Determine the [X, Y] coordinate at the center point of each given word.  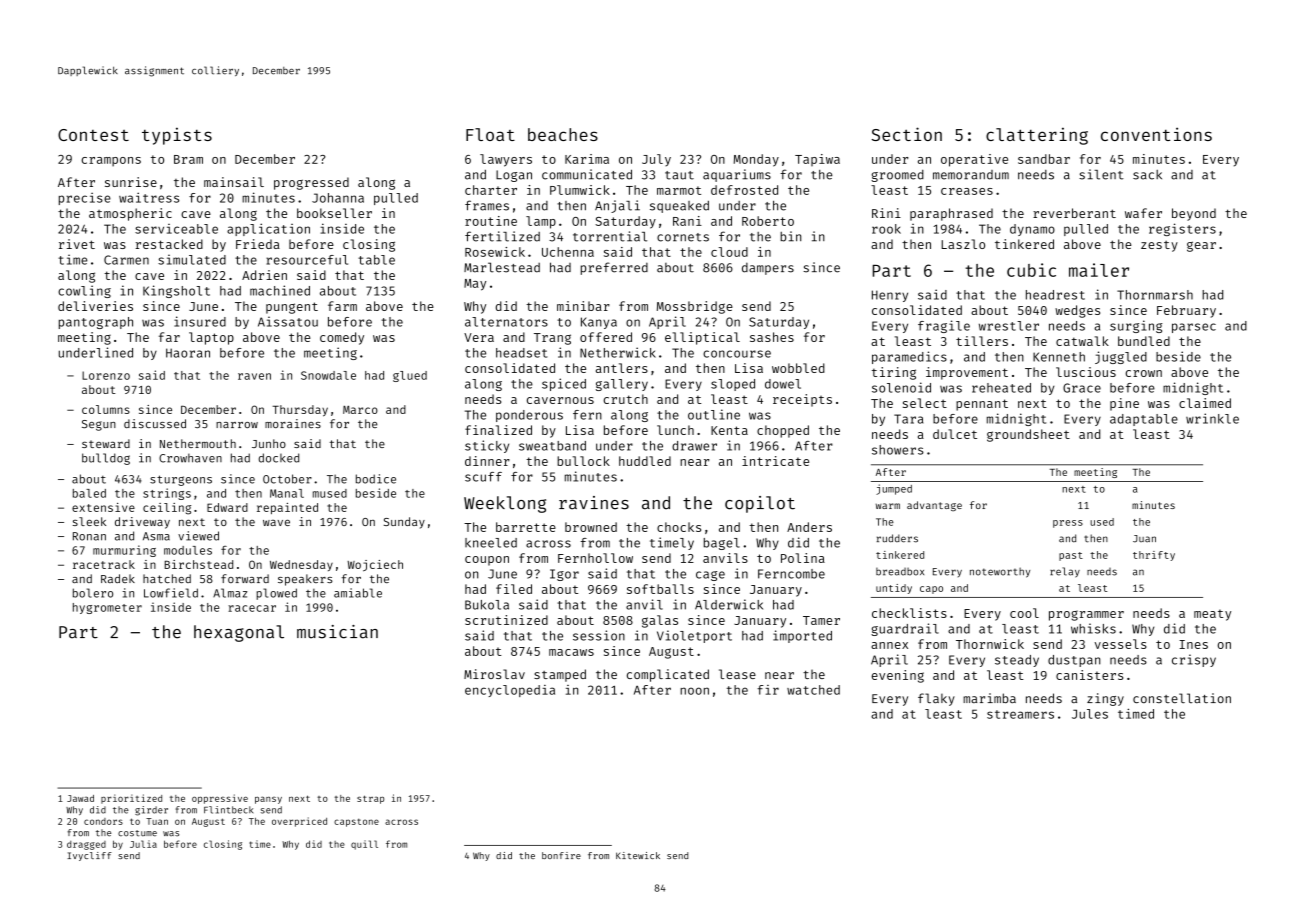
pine [1124, 404]
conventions [1156, 134]
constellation [1182, 698]
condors [103, 821]
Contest [93, 135]
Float [490, 134]
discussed [155, 423]
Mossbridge [695, 307]
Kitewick [638, 855]
